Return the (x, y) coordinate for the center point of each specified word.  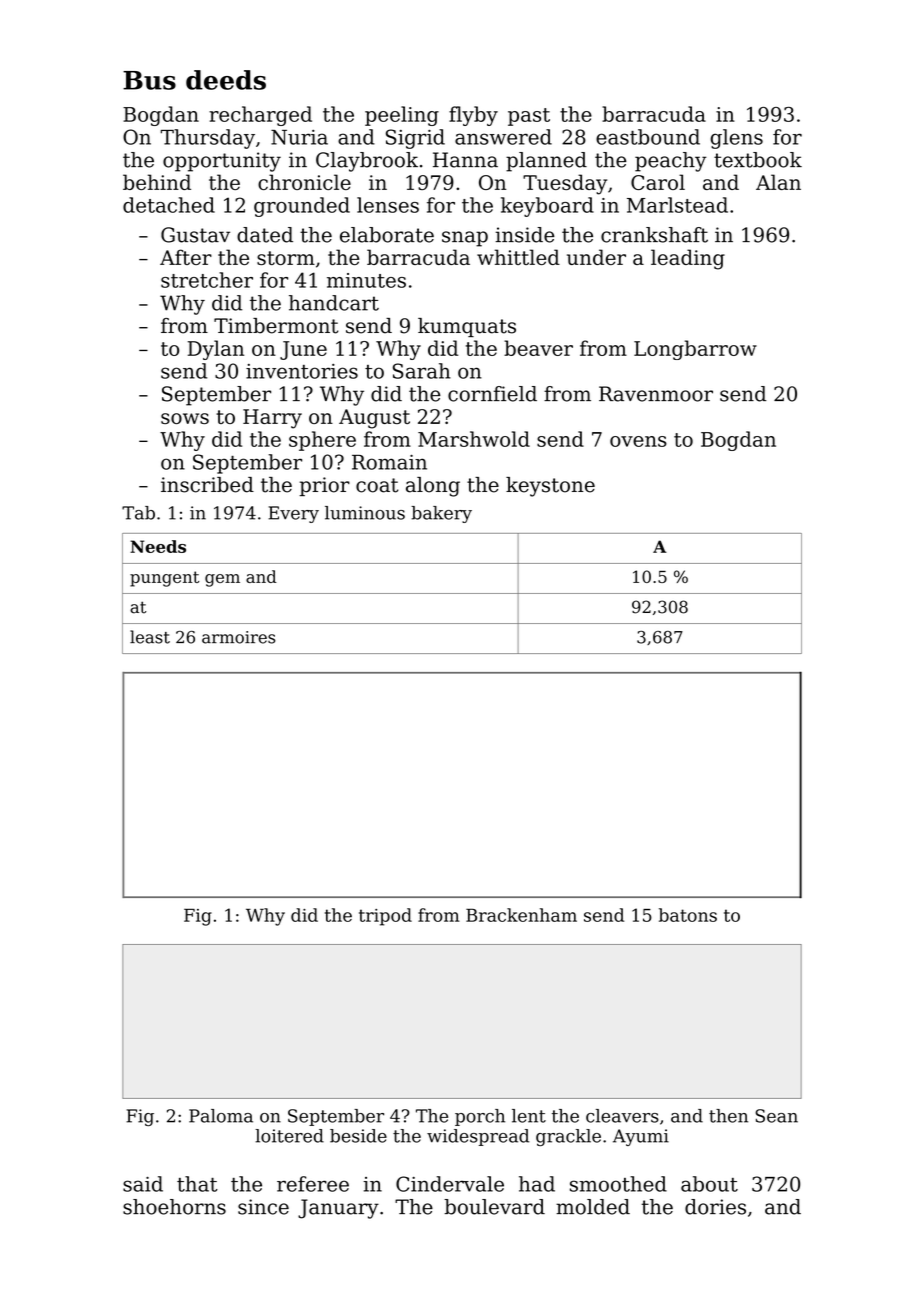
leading (688, 259)
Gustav (195, 235)
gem (222, 580)
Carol (658, 182)
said (143, 1184)
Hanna (465, 160)
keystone (550, 487)
